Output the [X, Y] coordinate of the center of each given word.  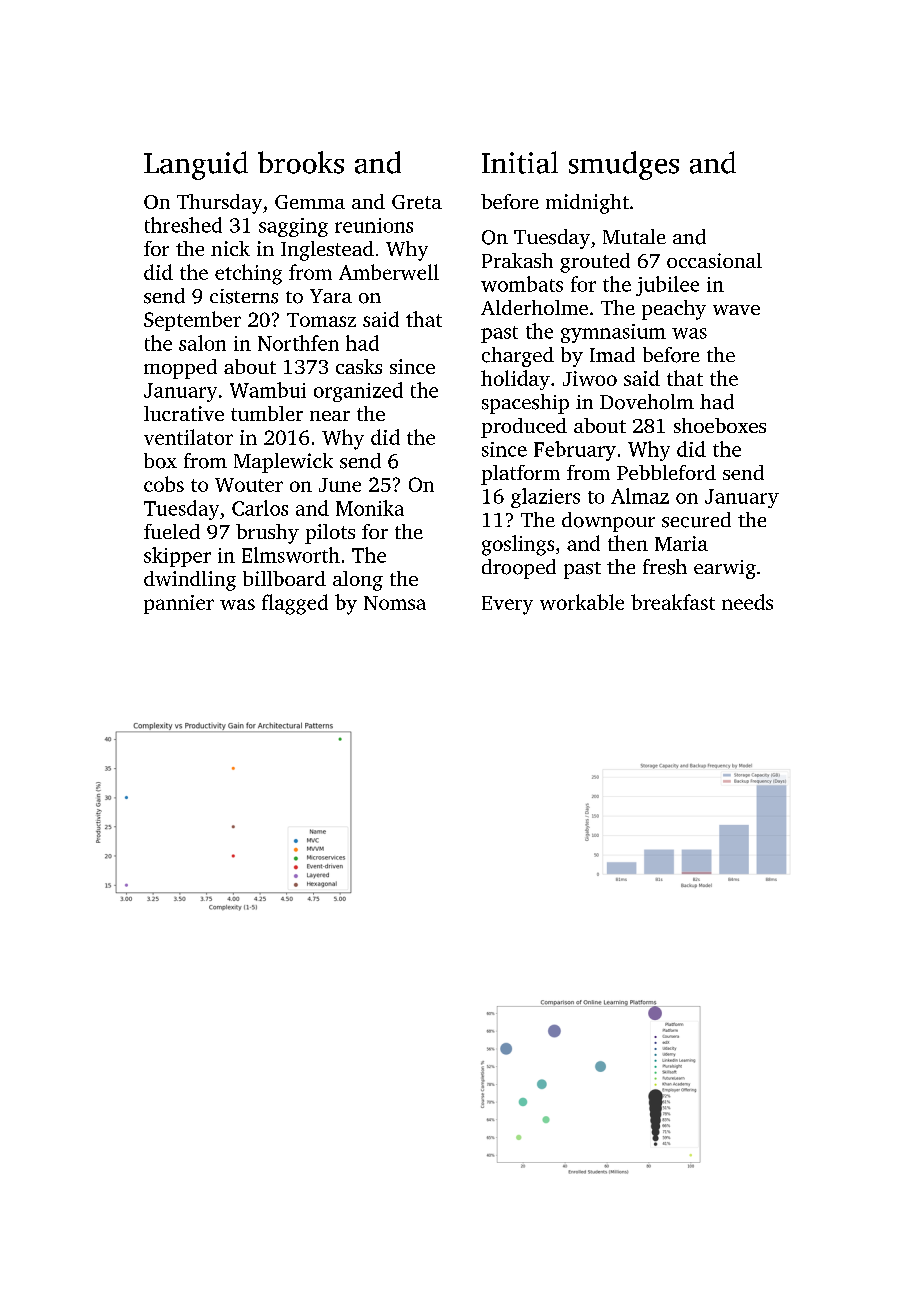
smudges [624, 165]
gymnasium [613, 333]
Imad [612, 354]
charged [518, 357]
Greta [417, 202]
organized [358, 392]
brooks [301, 162]
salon [202, 343]
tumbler [267, 413]
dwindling [190, 581]
